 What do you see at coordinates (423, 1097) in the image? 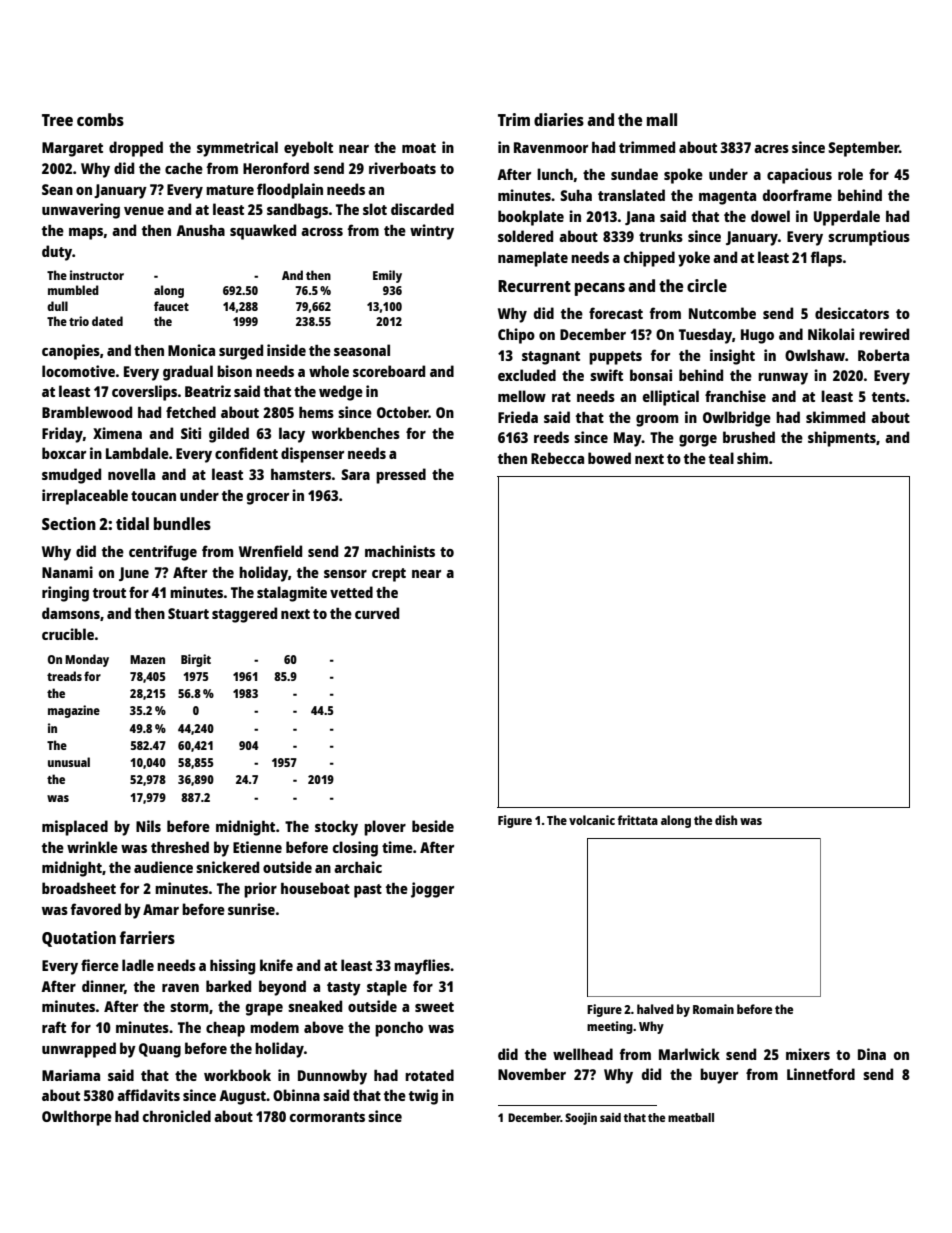
I see `twig` at bounding box center [423, 1097].
